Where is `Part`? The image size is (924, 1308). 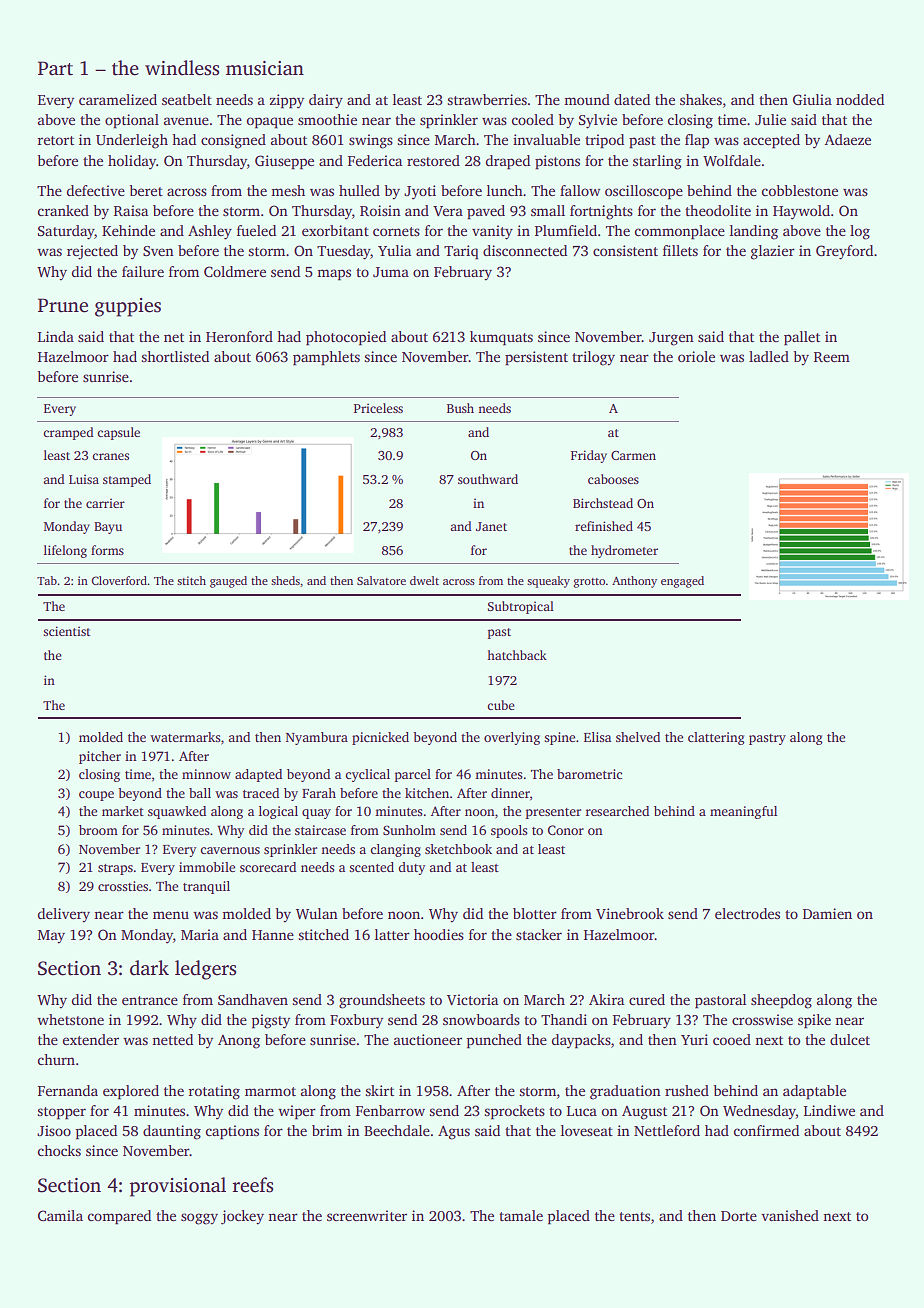
Part is located at coordinates (55, 68).
